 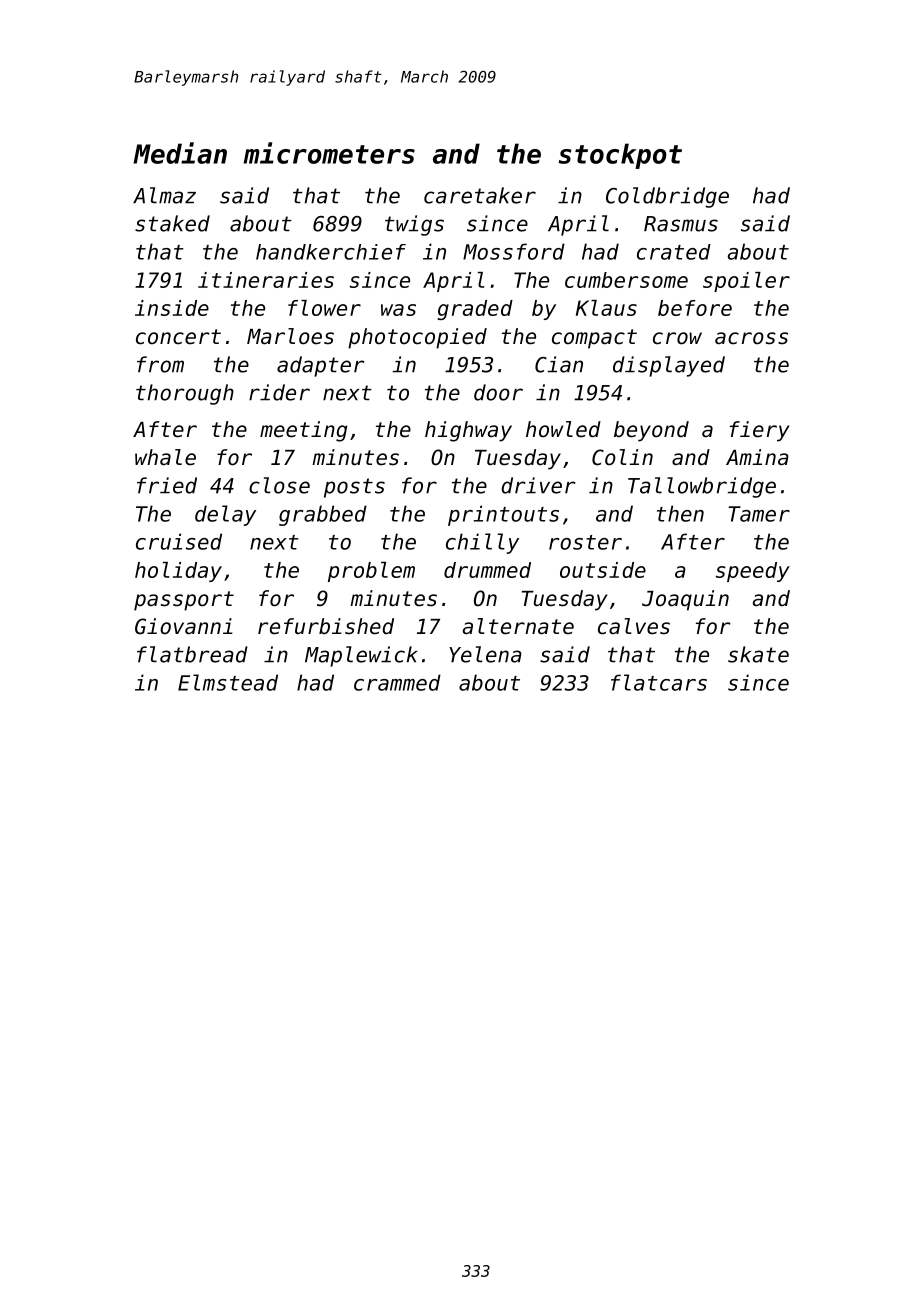 I want to click on compact, so click(x=594, y=339).
